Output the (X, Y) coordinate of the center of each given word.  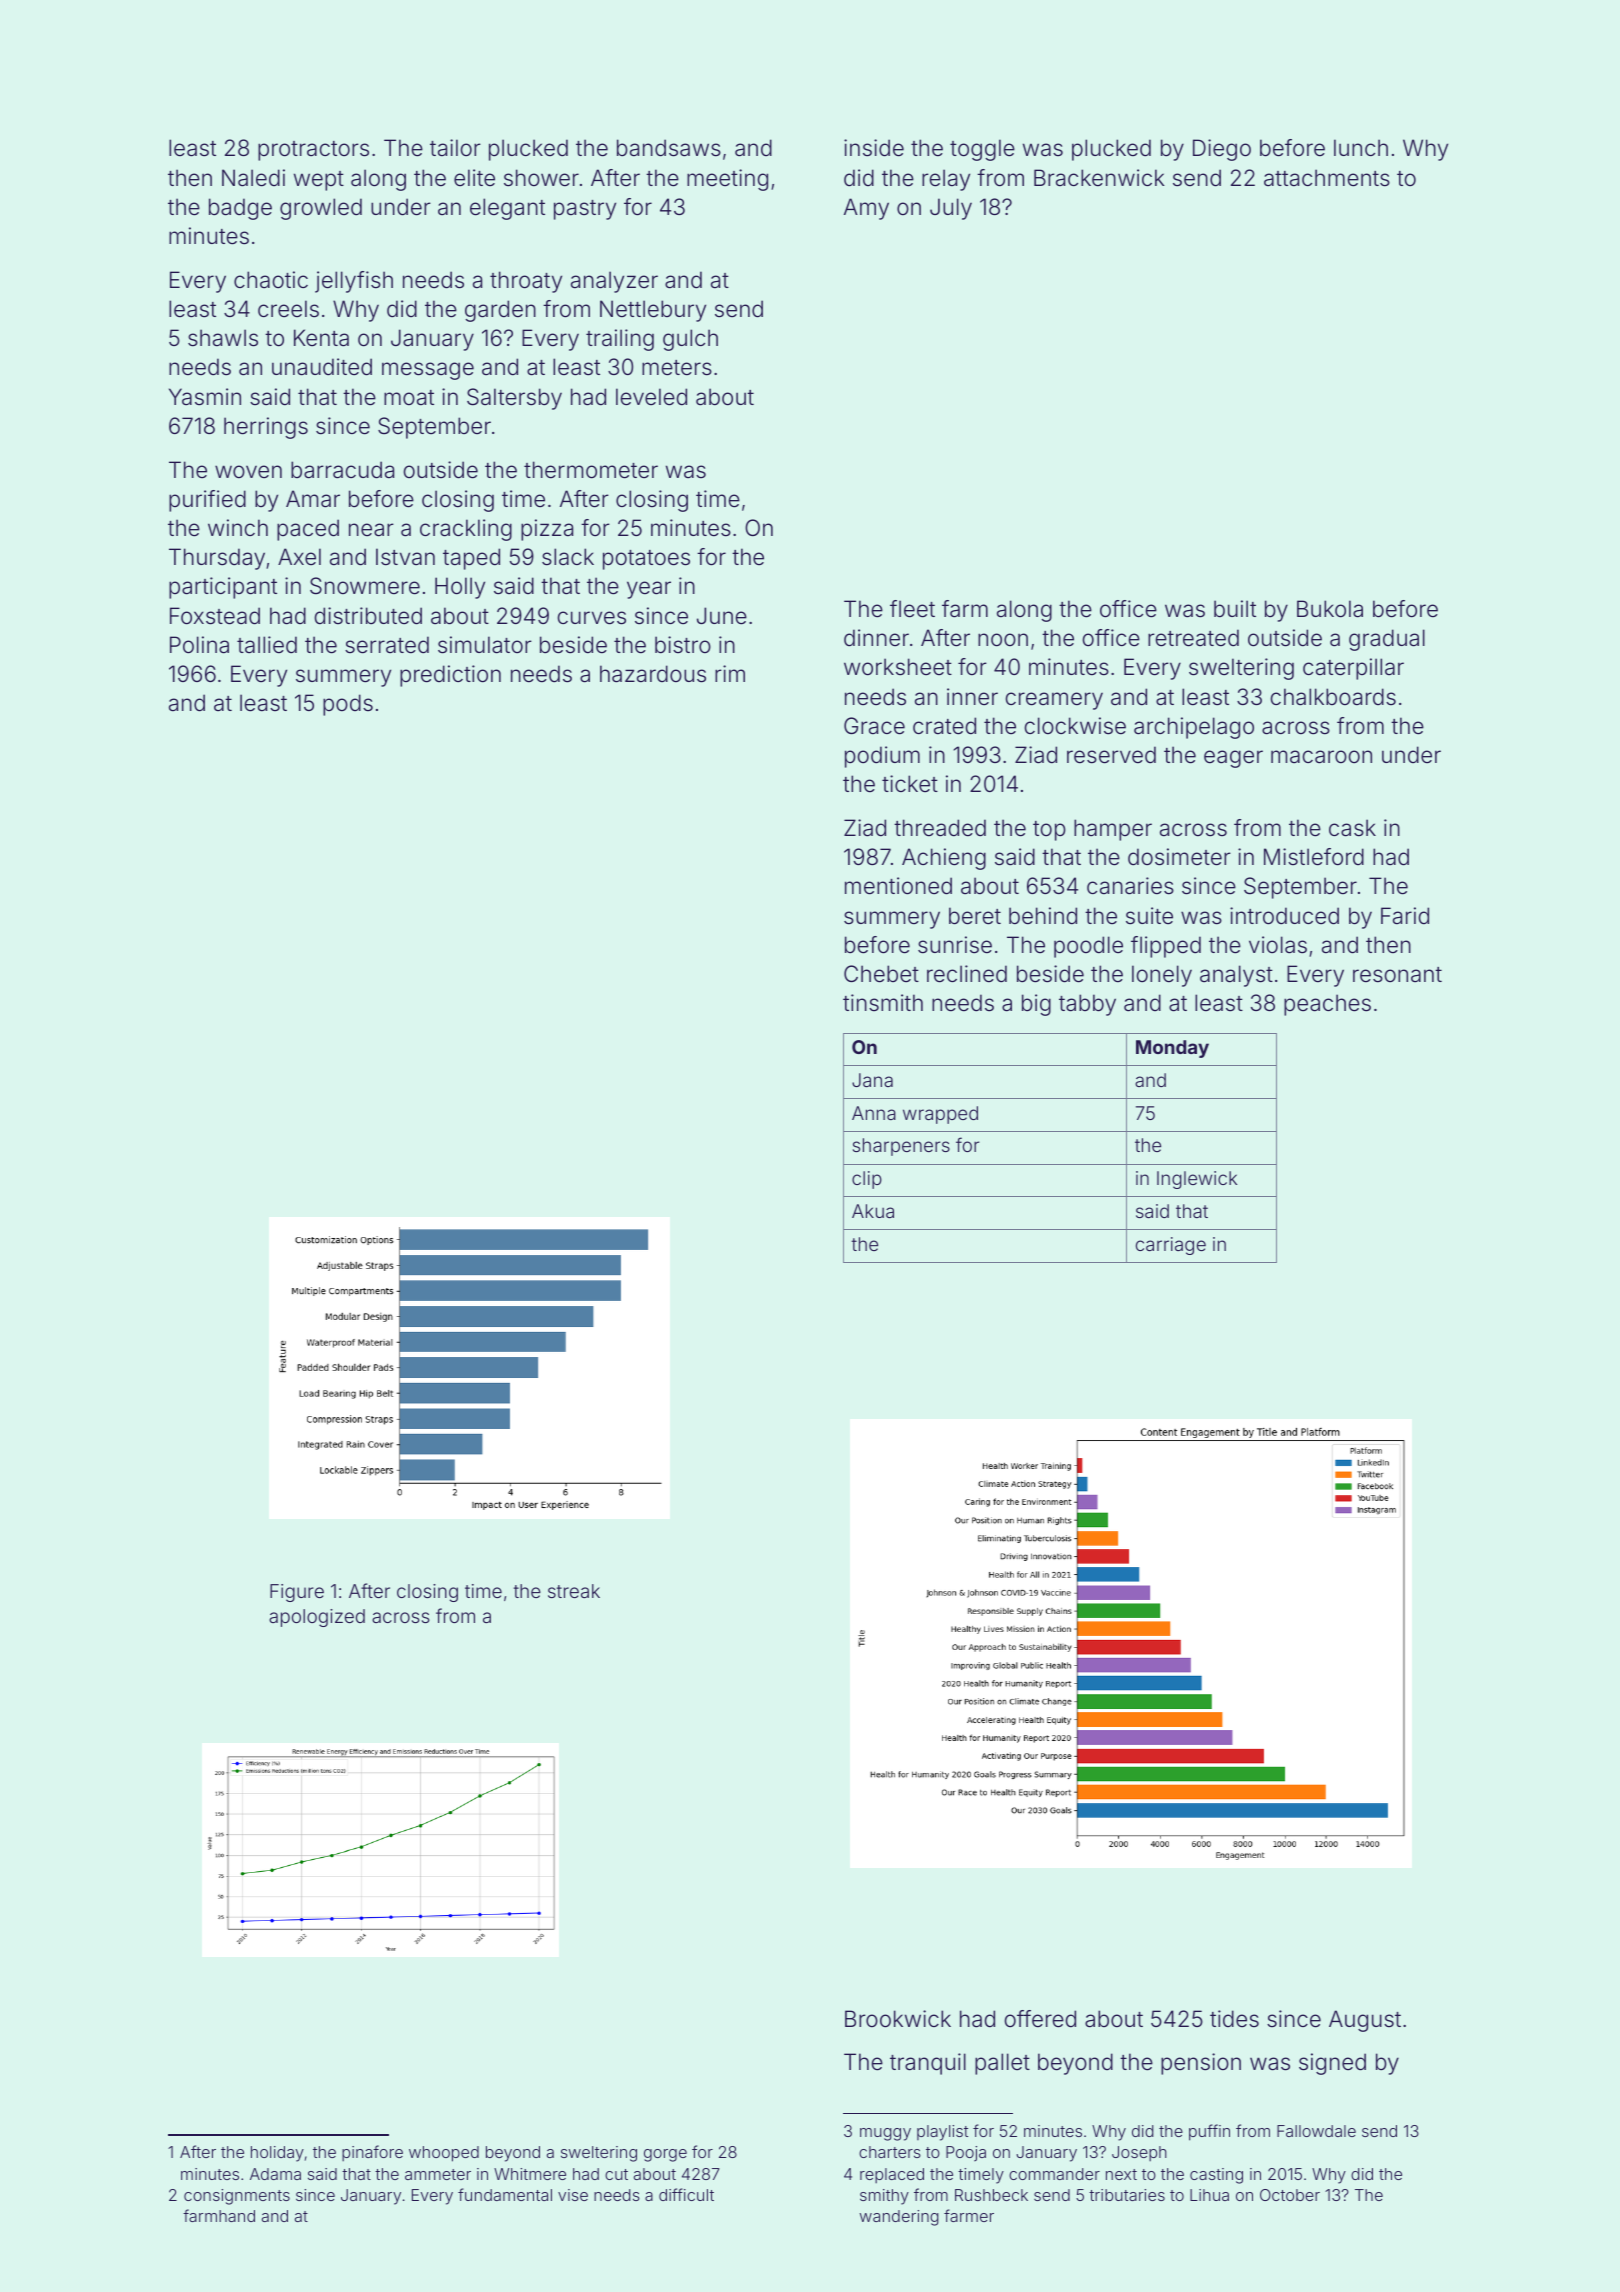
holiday (277, 2154)
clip (867, 1180)
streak (574, 1591)
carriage (1171, 1246)
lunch (1361, 147)
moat (409, 397)
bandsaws (669, 148)
